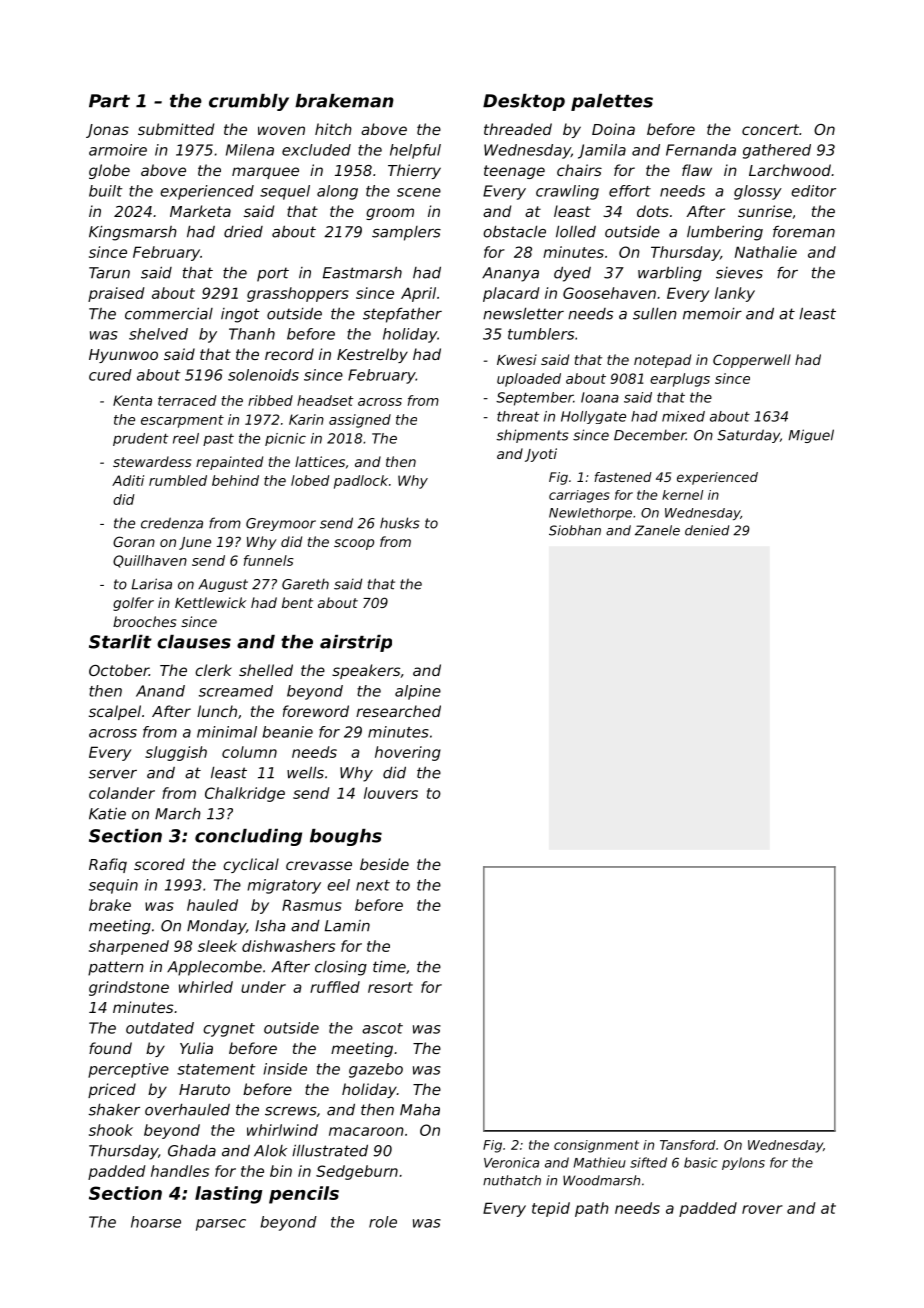 This screenshot has width=924, height=1308. Describe the element at coordinates (249, 102) in the screenshot. I see `crumbly` at that location.
